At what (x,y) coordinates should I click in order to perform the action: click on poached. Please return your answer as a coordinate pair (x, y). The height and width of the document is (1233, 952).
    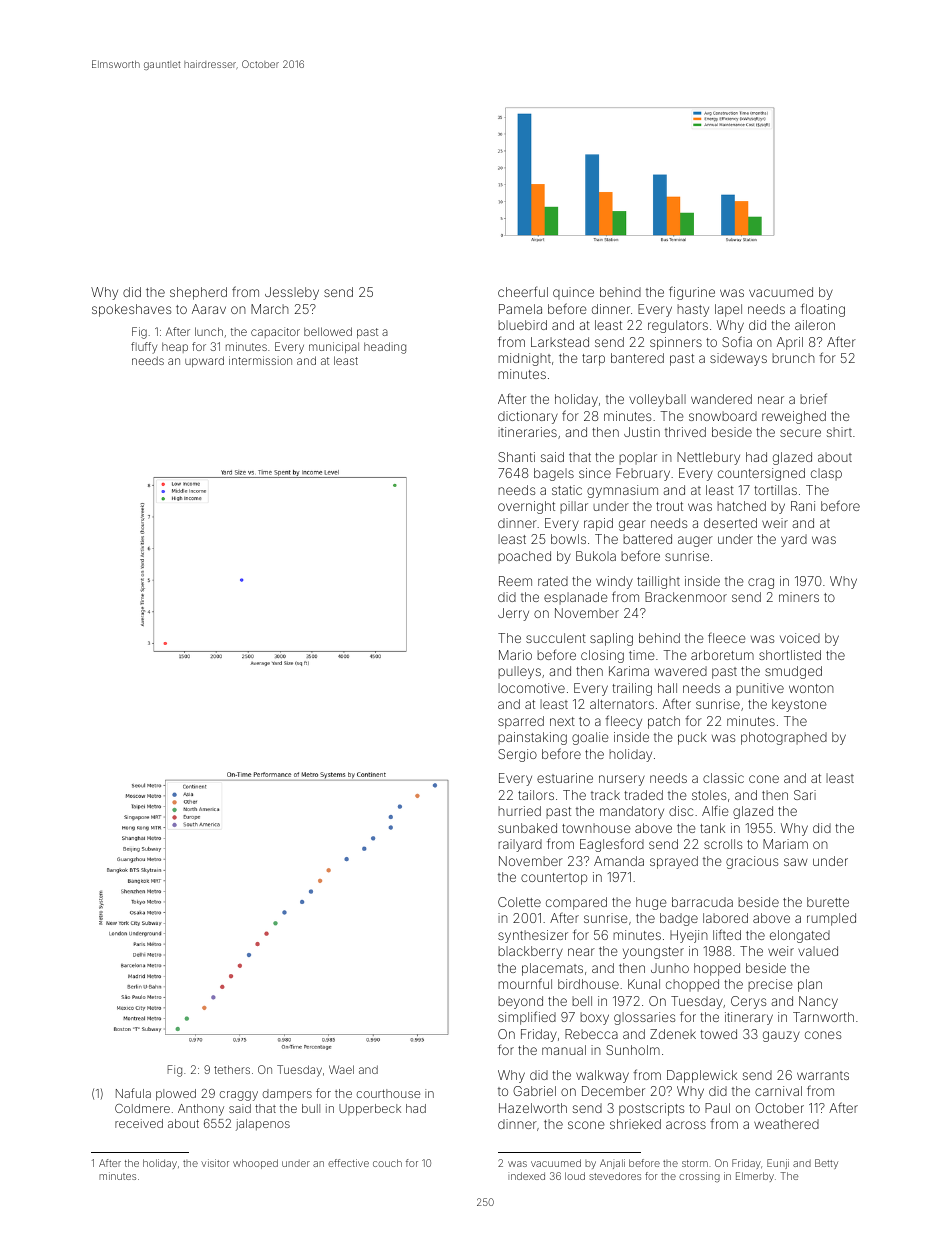
    Looking at the image, I should click on (524, 557).
